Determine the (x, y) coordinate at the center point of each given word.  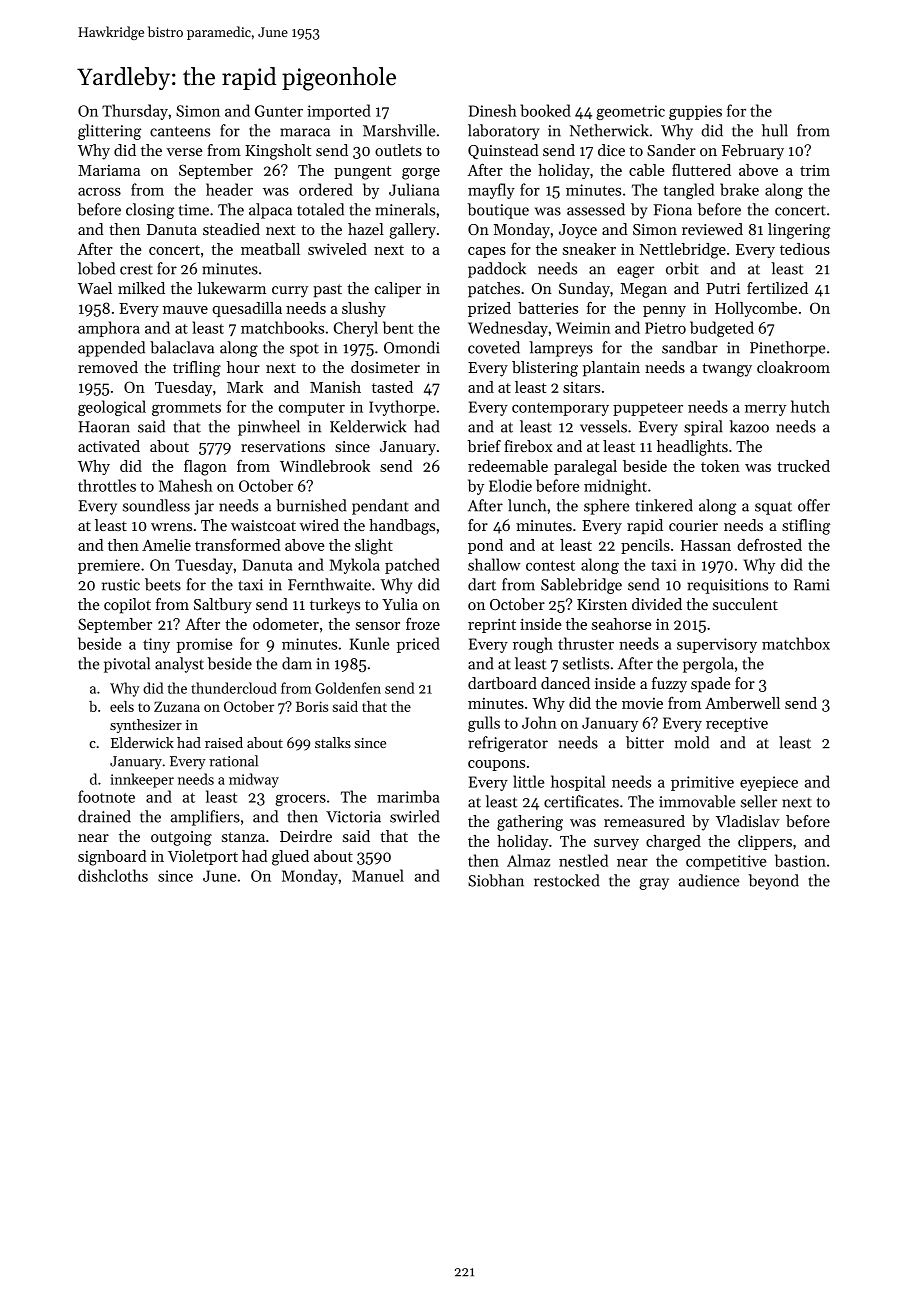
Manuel (378, 875)
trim (815, 170)
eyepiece (769, 783)
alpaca (270, 211)
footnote (106, 796)
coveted (494, 347)
